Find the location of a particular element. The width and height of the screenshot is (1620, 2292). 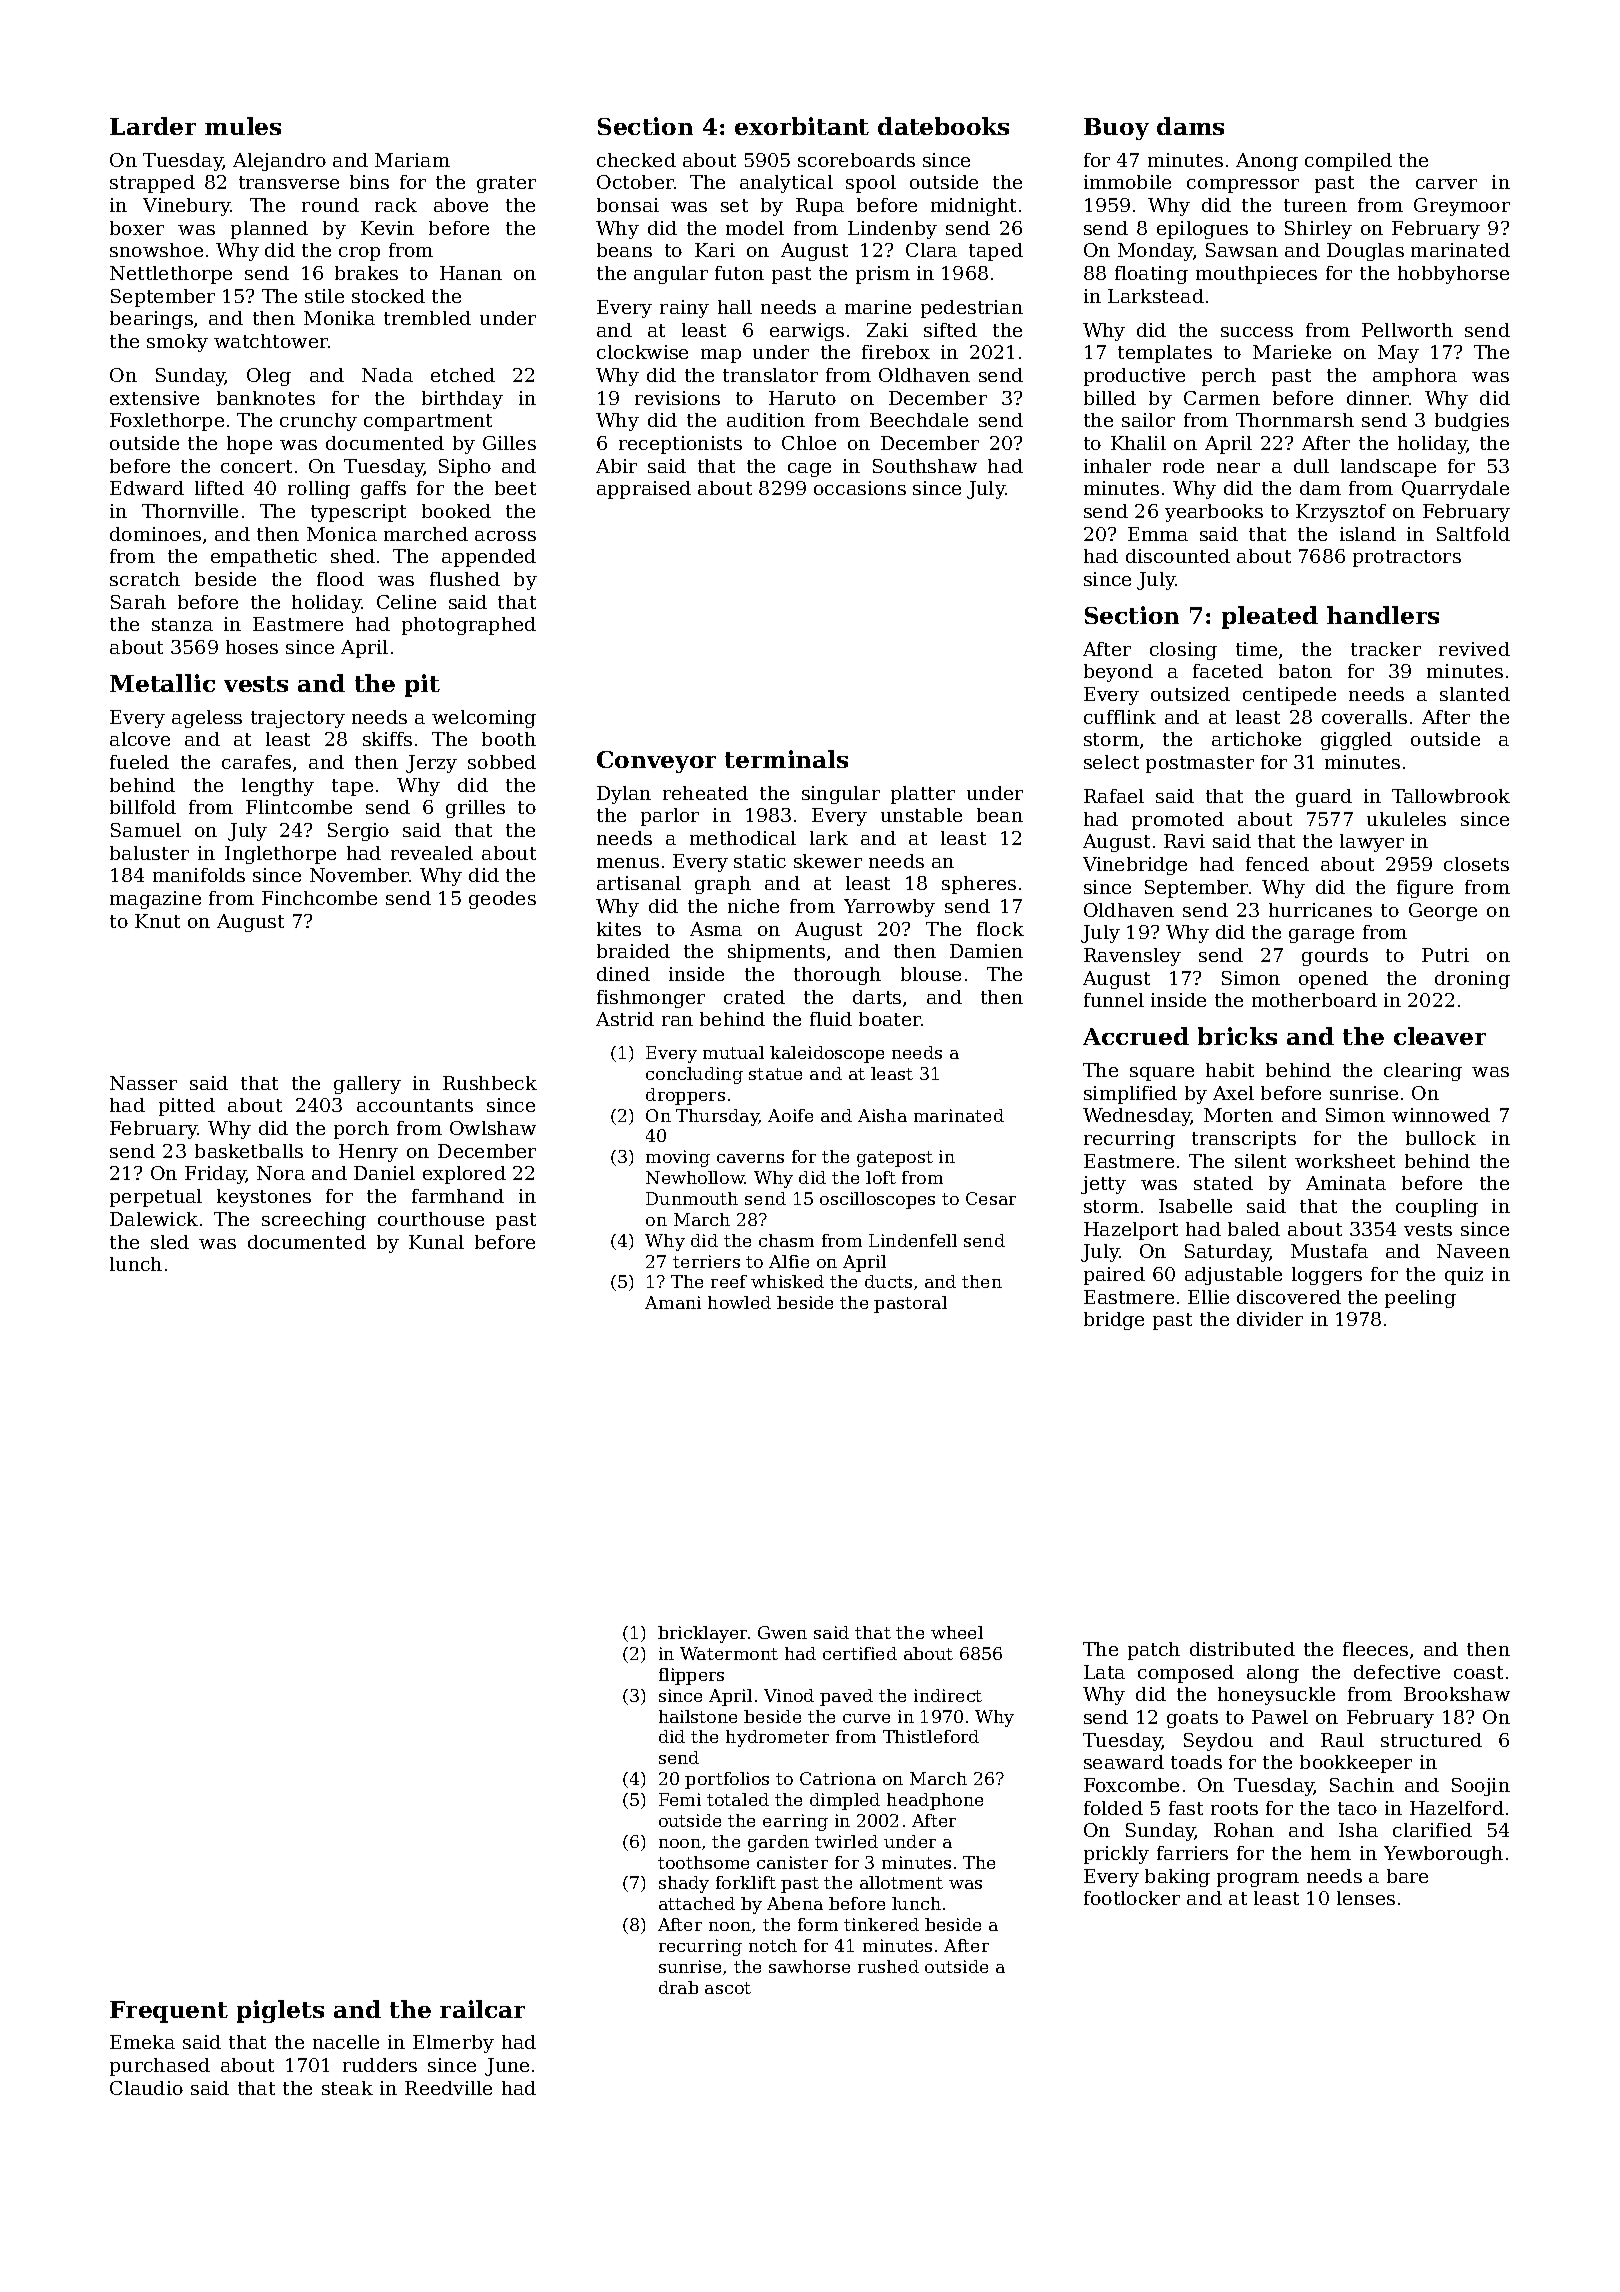

checked is located at coordinates (636, 160).
